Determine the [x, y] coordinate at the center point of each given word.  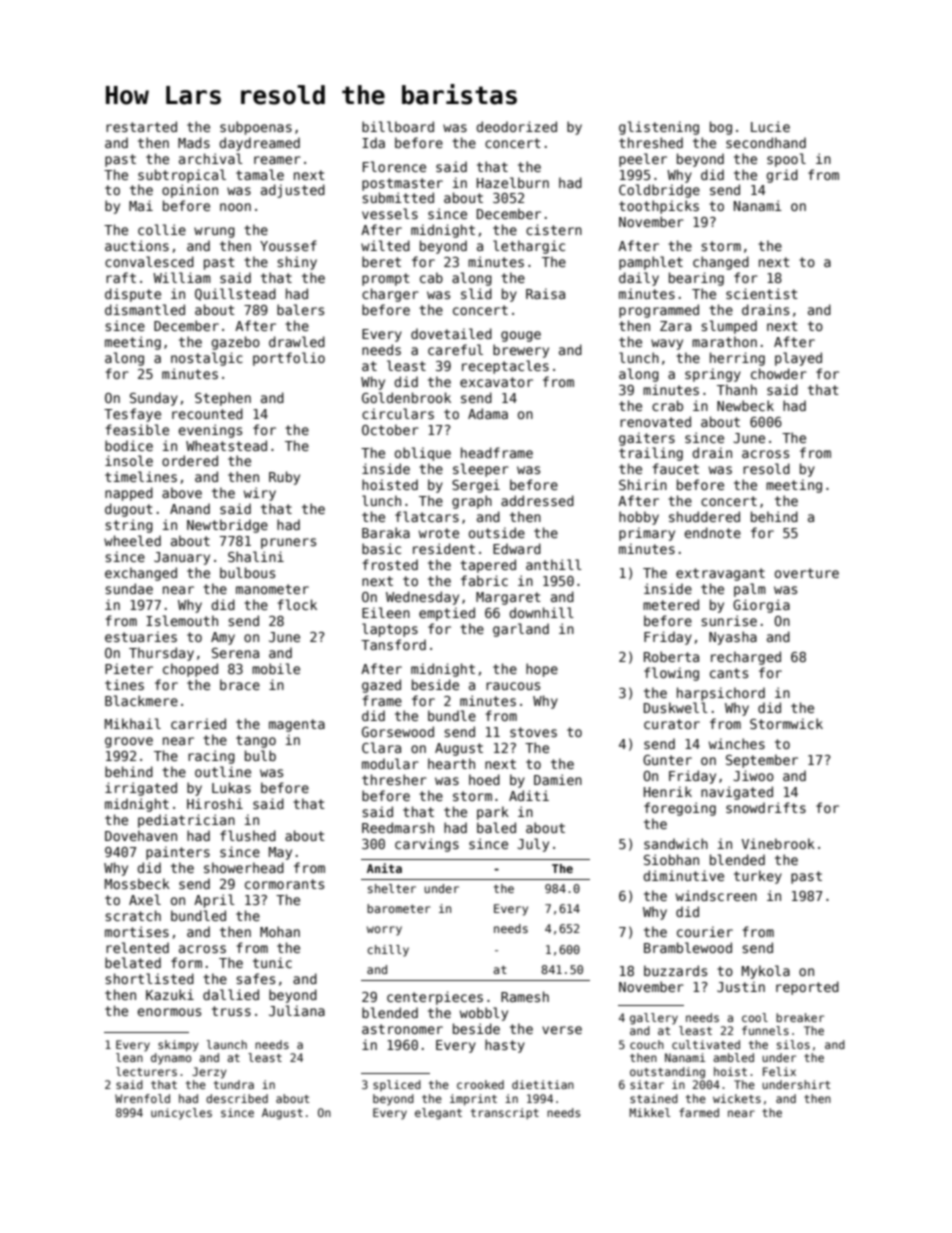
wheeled [132, 540]
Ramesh [525, 996]
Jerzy [209, 1073]
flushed [248, 835]
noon [235, 207]
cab [431, 277]
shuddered [704, 516]
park [493, 813]
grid [782, 176]
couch [647, 1044]
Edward [517, 548]
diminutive [683, 875]
